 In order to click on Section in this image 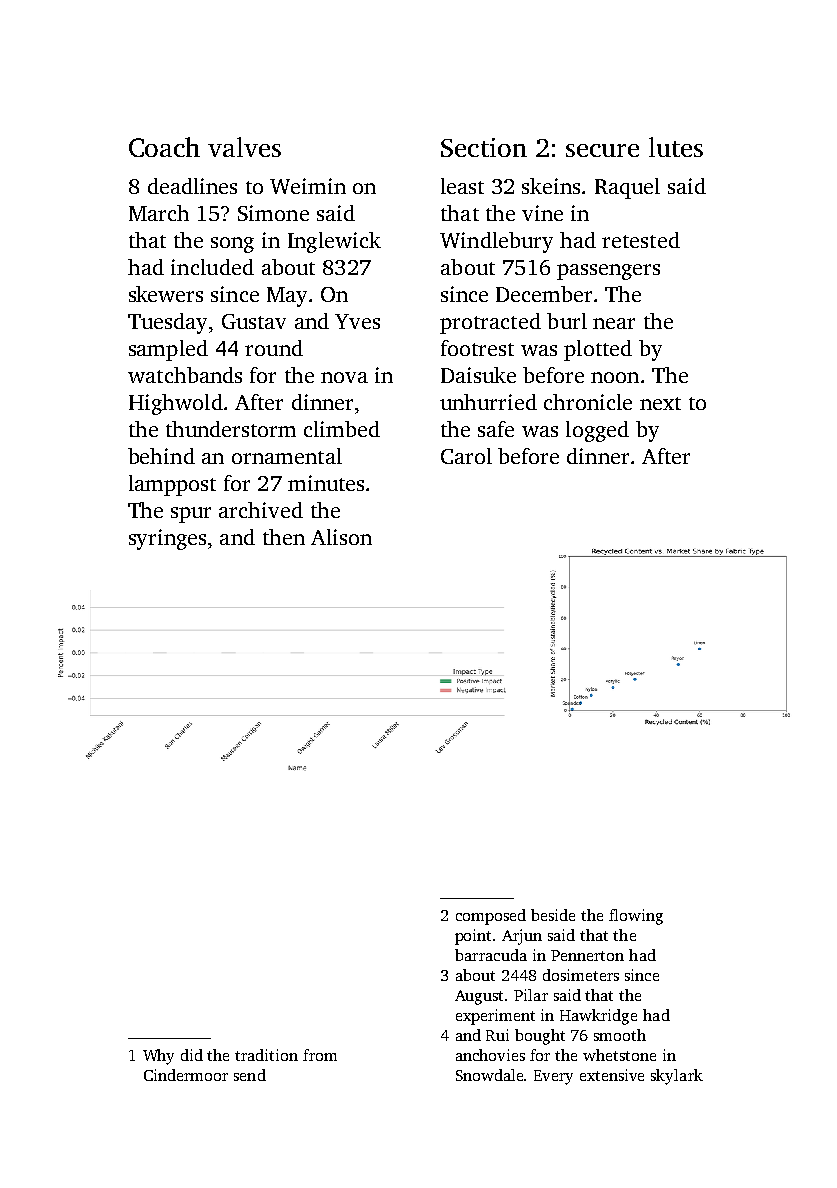, I will do `click(484, 147)`.
